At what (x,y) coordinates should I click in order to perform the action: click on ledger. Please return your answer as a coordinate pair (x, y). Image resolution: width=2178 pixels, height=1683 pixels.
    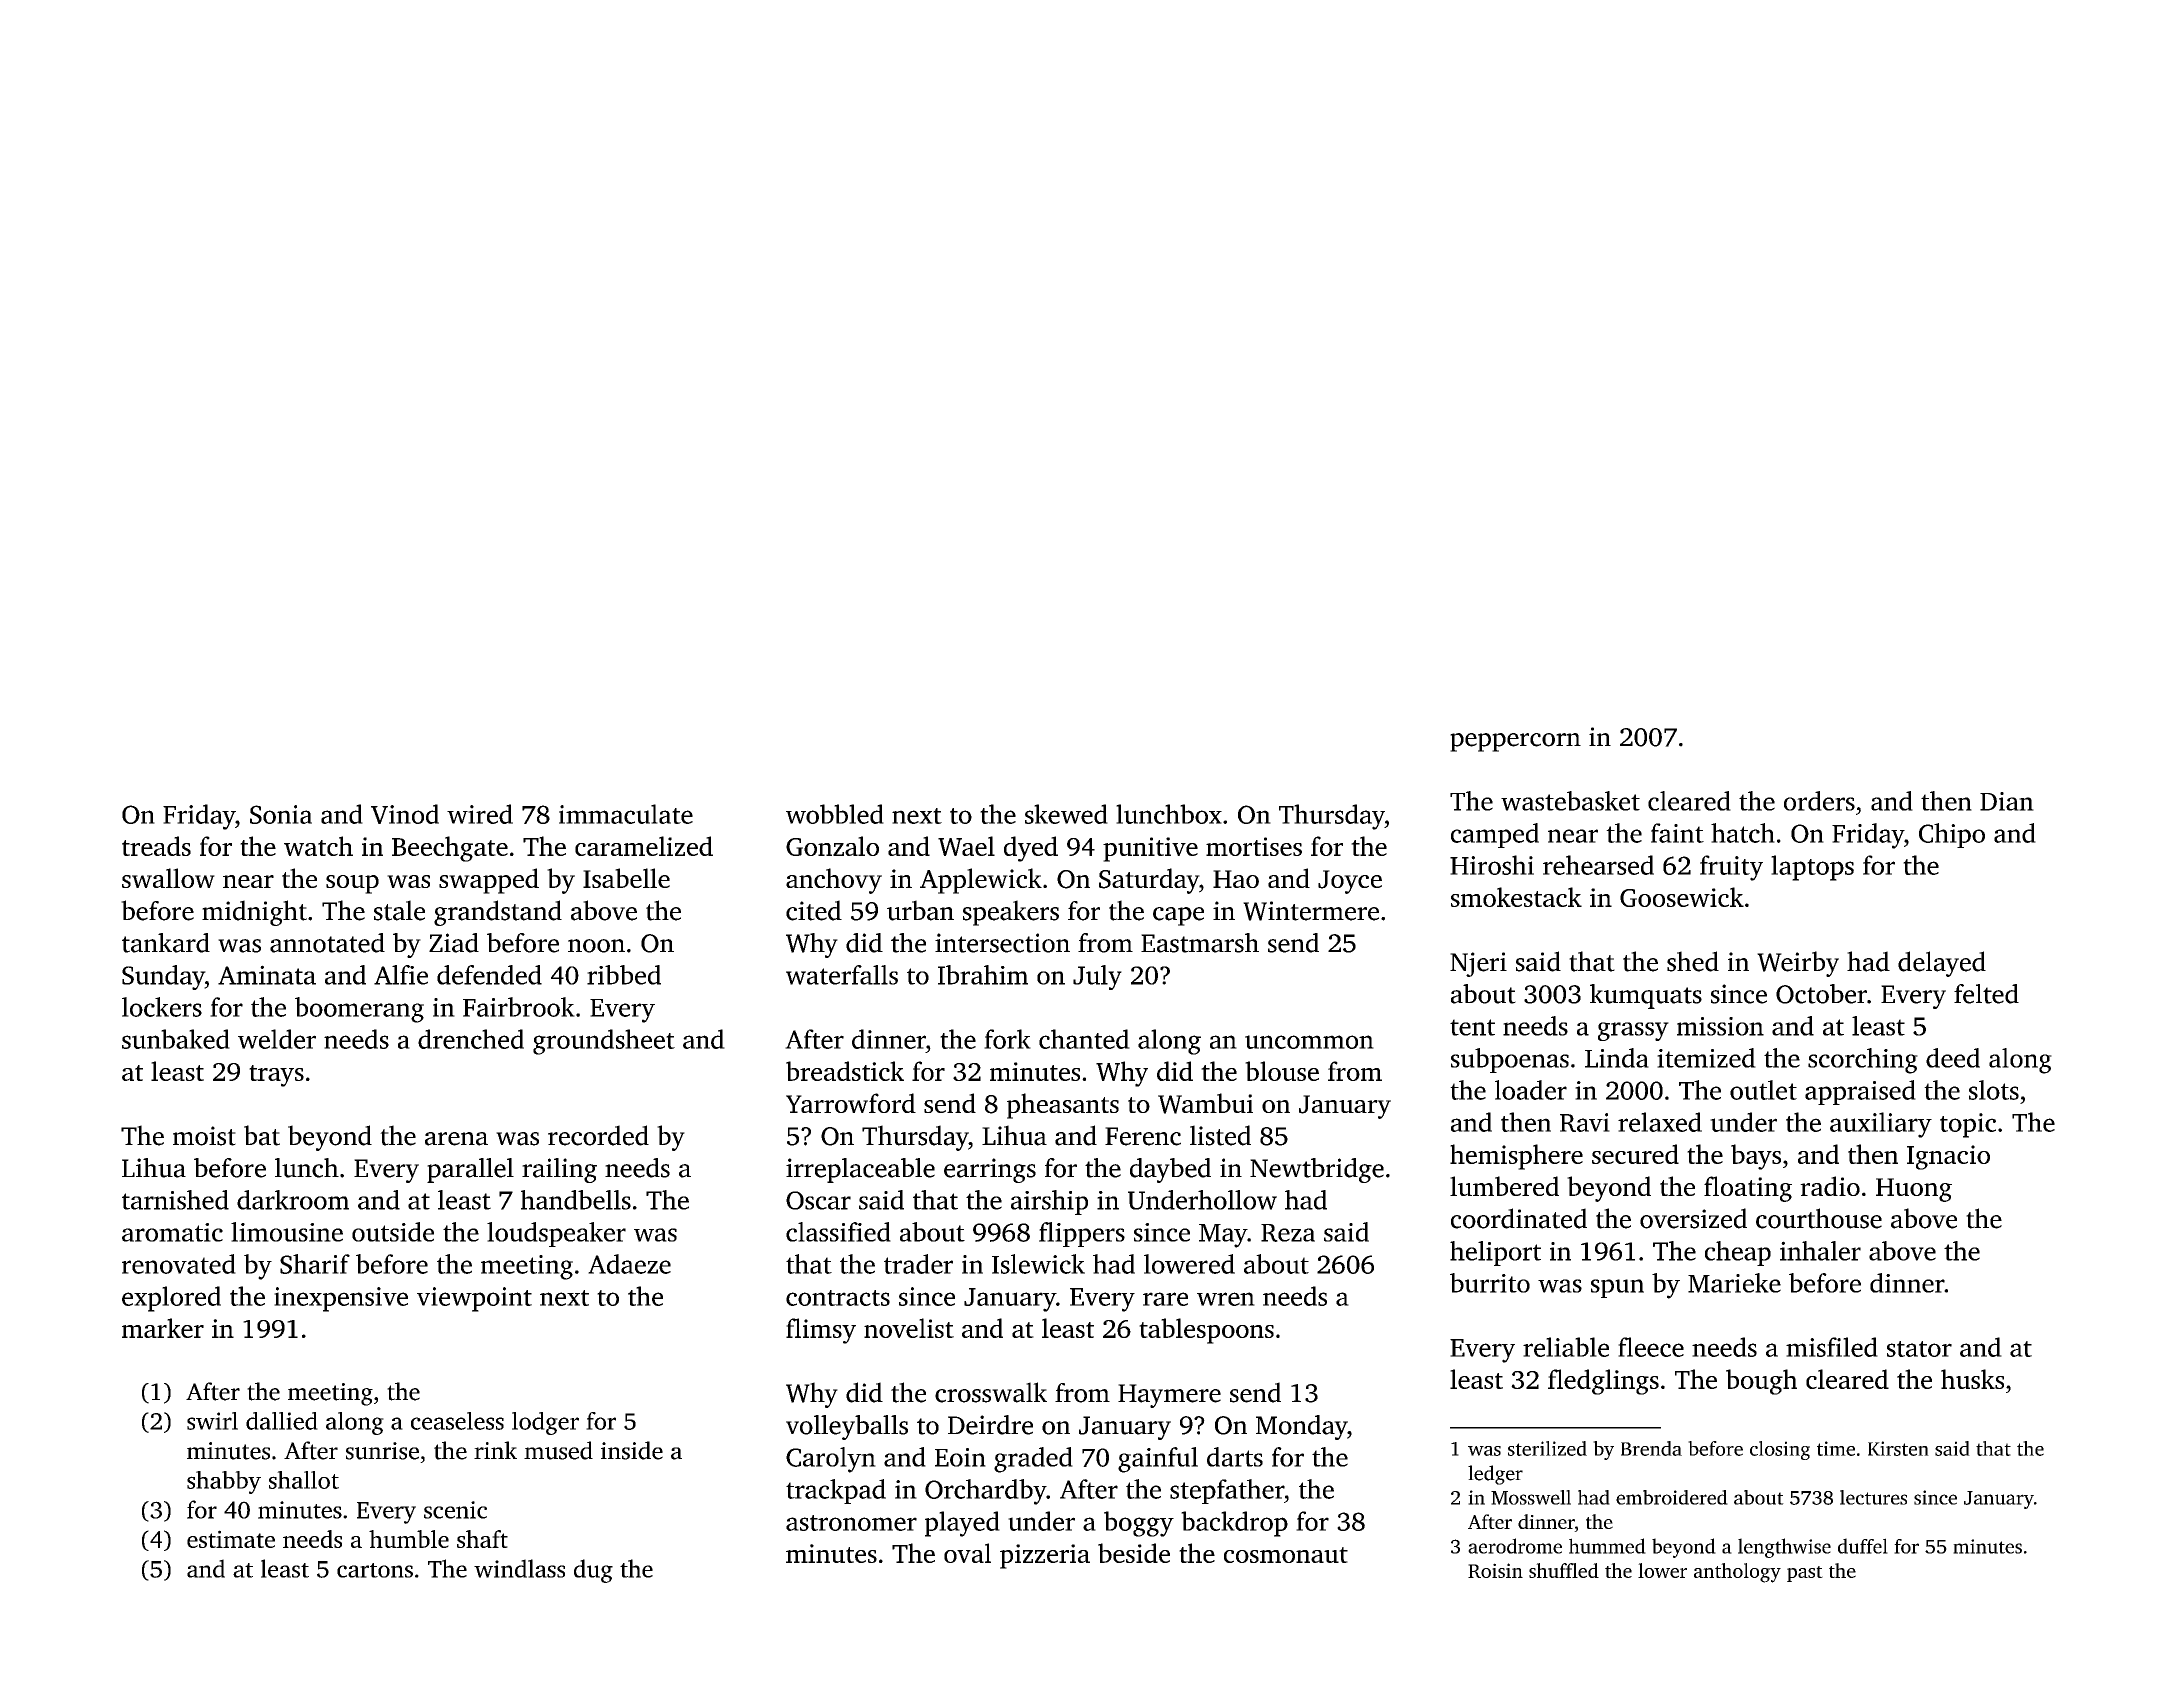
    Looking at the image, I should click on (1495, 1475).
